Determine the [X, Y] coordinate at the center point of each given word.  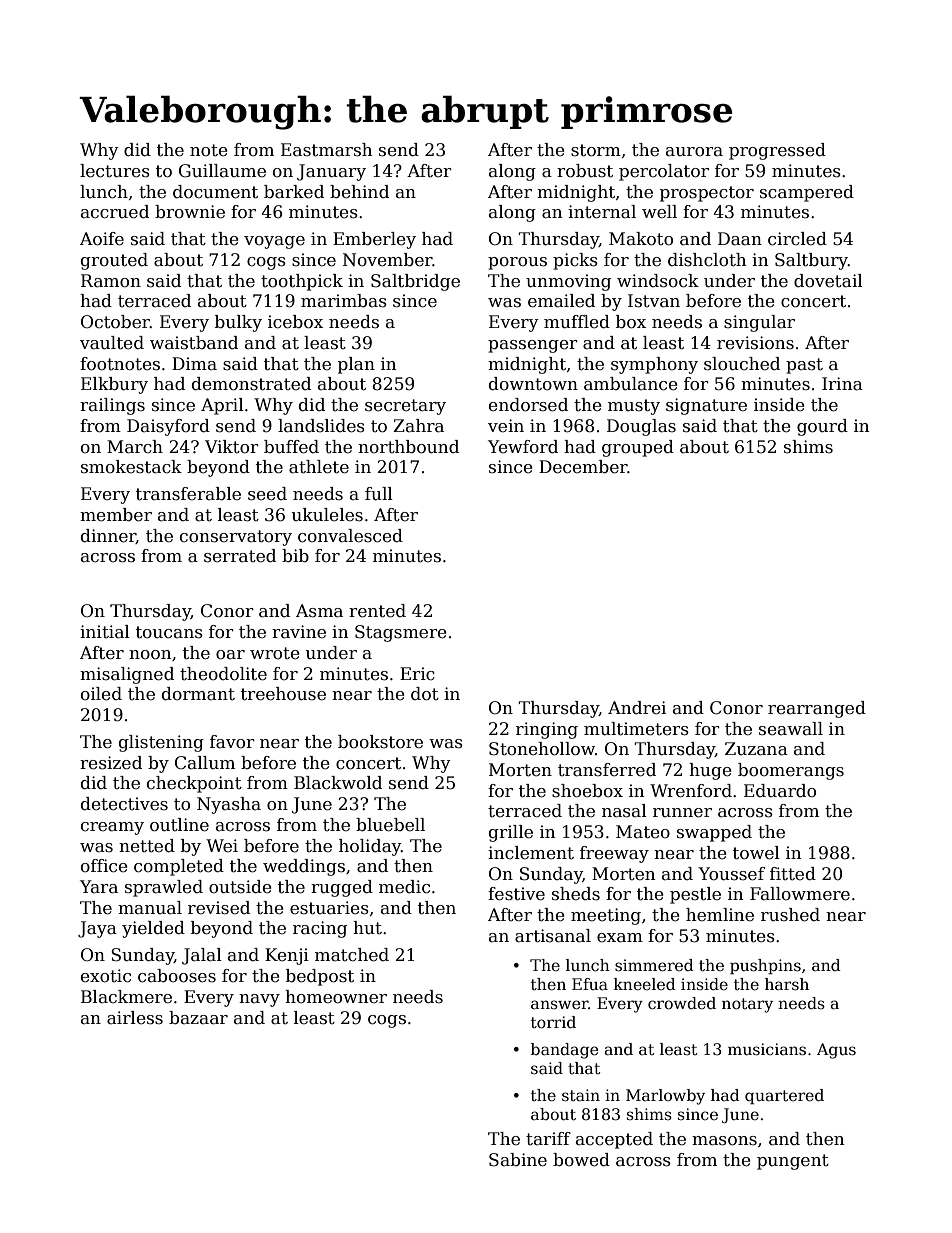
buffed [291, 447]
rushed [790, 915]
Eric [417, 674]
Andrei [637, 708]
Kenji [287, 956]
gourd [822, 427]
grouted [114, 261]
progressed [777, 151]
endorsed [528, 405]
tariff [548, 1139]
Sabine [518, 1160]
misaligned [127, 675]
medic [404, 887]
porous [517, 263]
